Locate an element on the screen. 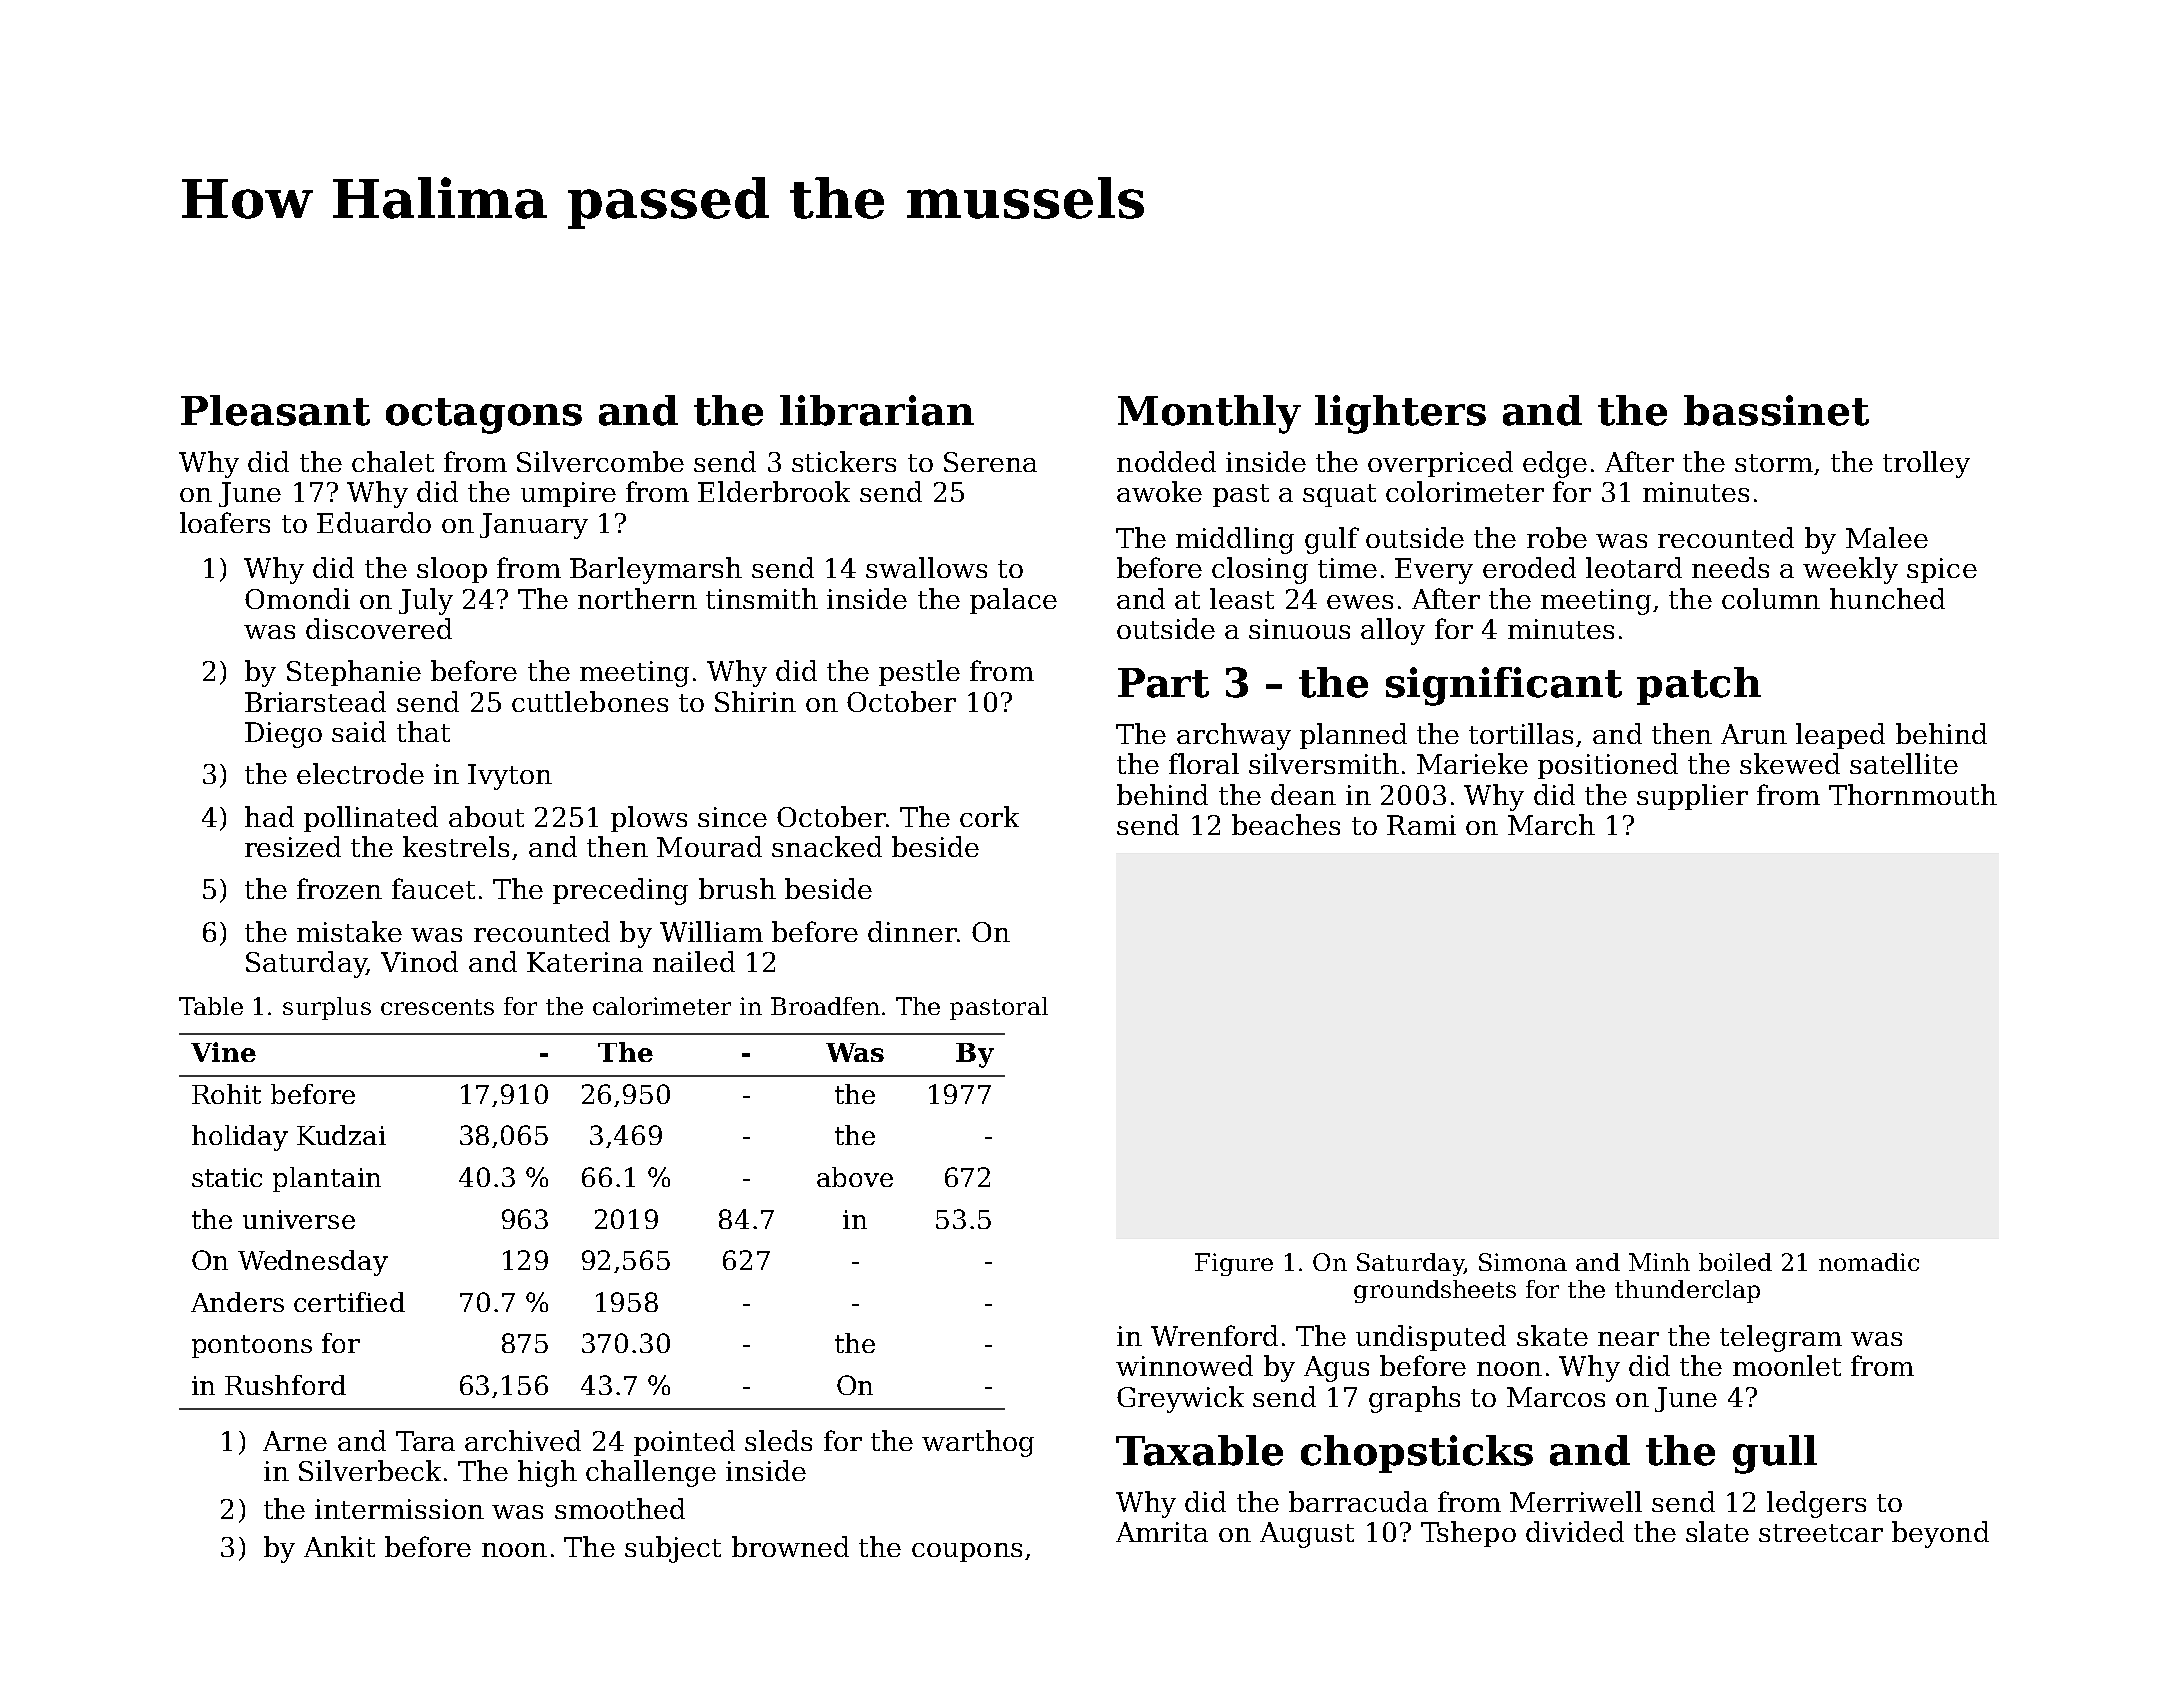  pontoons is located at coordinates (252, 1346).
